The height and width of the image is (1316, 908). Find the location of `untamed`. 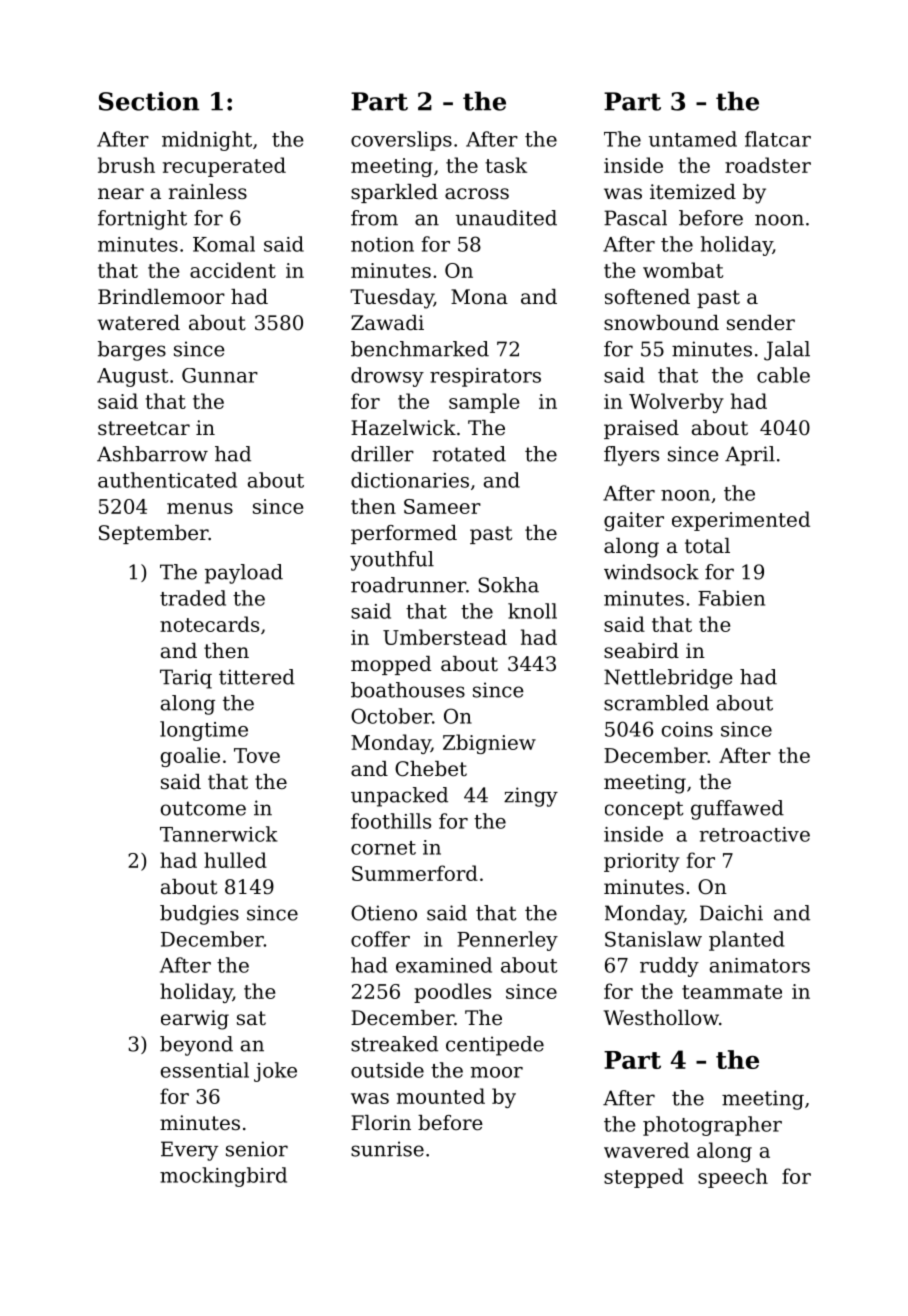

untamed is located at coordinates (693, 139).
